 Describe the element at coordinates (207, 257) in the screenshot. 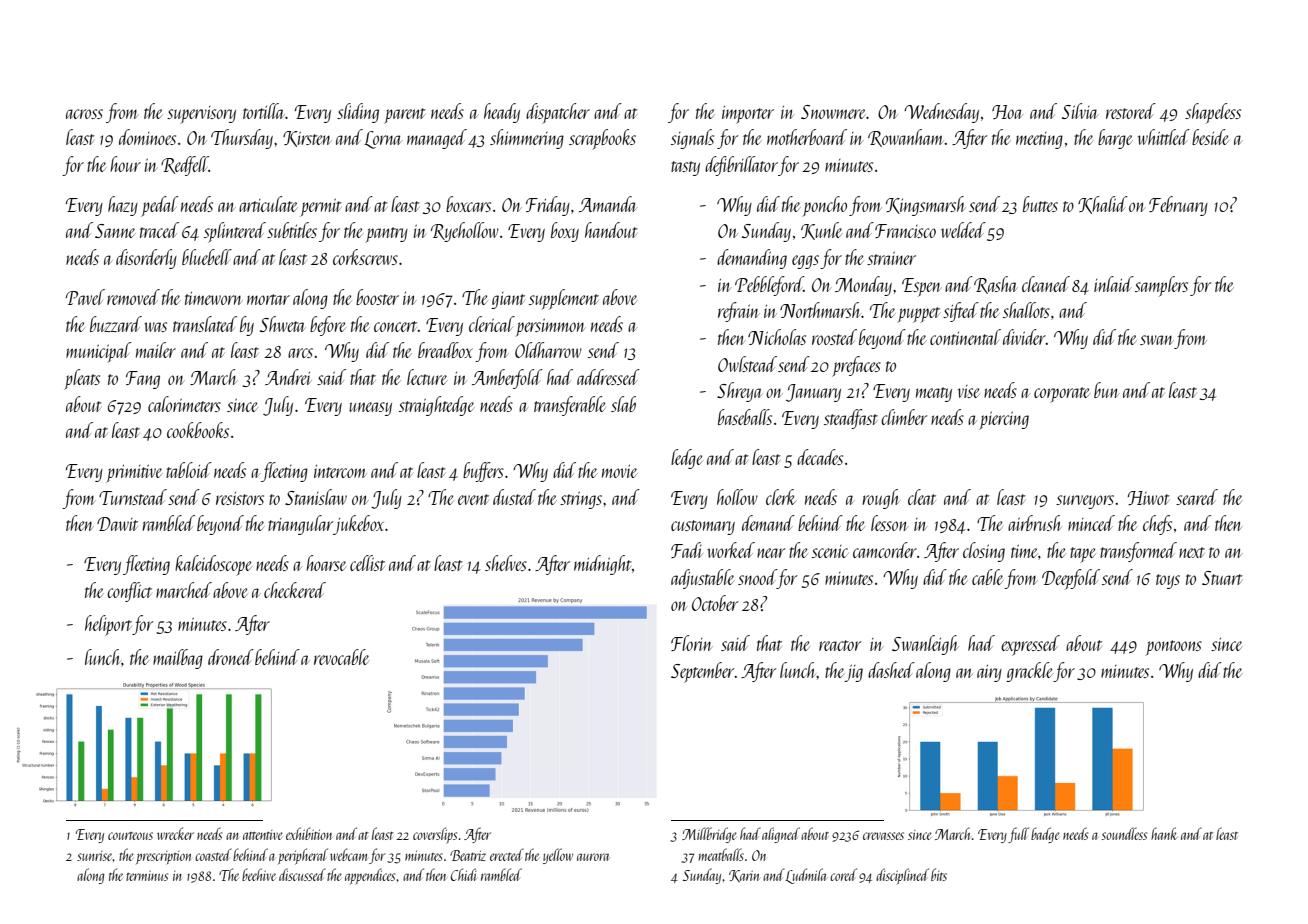

I see `bluebell` at that location.
